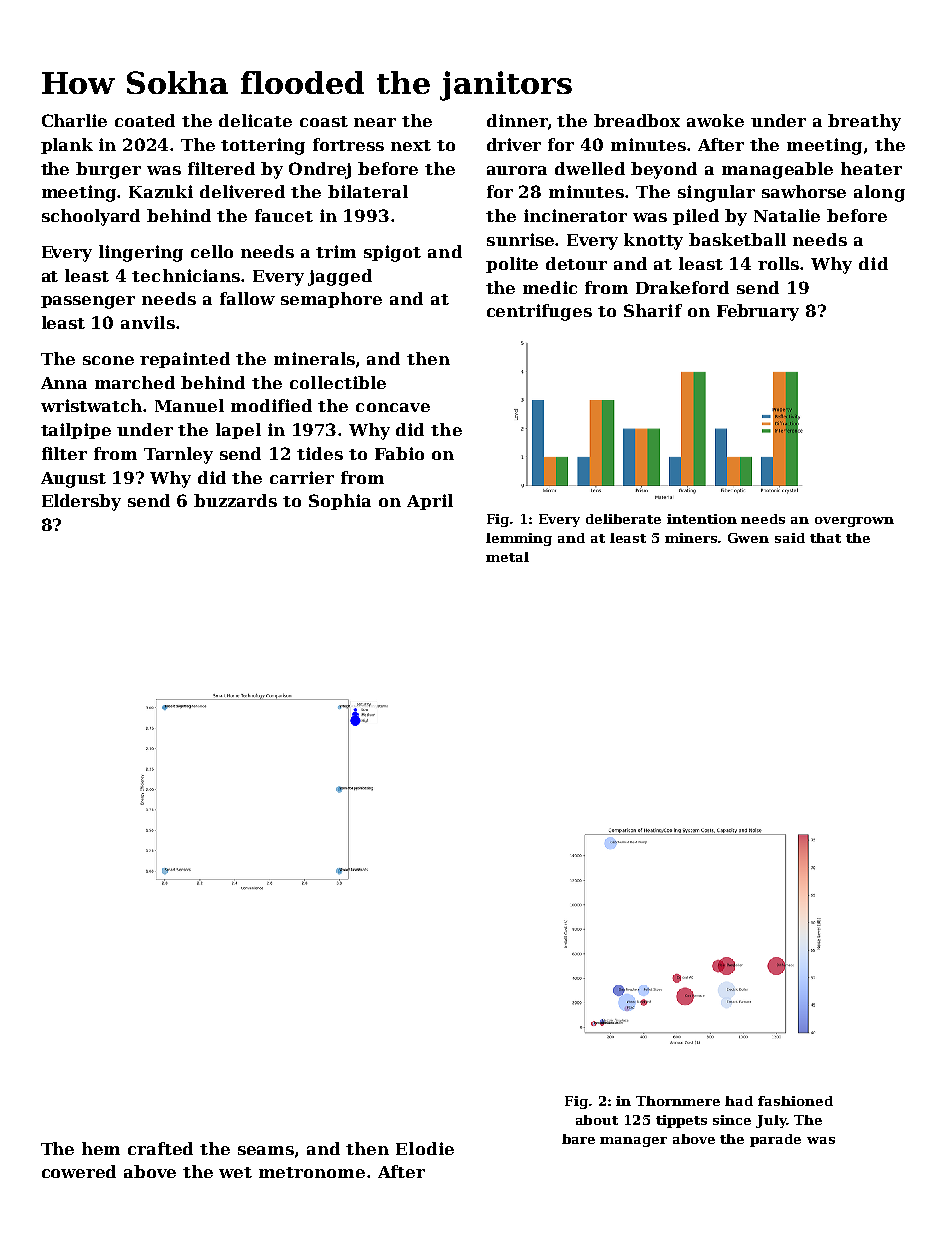 This screenshot has height=1233, width=952. I want to click on centrifuges, so click(539, 312).
